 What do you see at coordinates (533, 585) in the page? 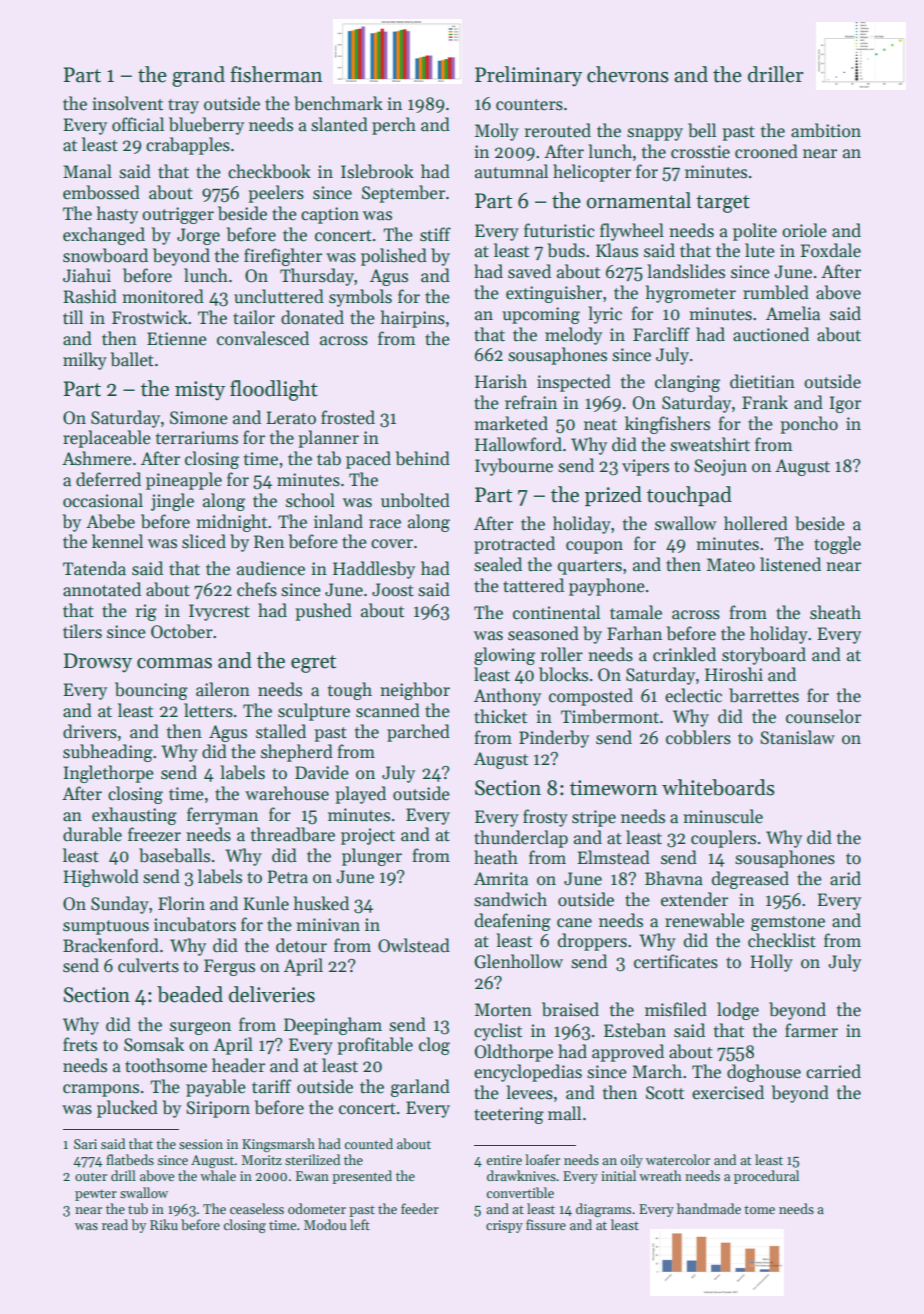
I see `tattered` at bounding box center [533, 585].
